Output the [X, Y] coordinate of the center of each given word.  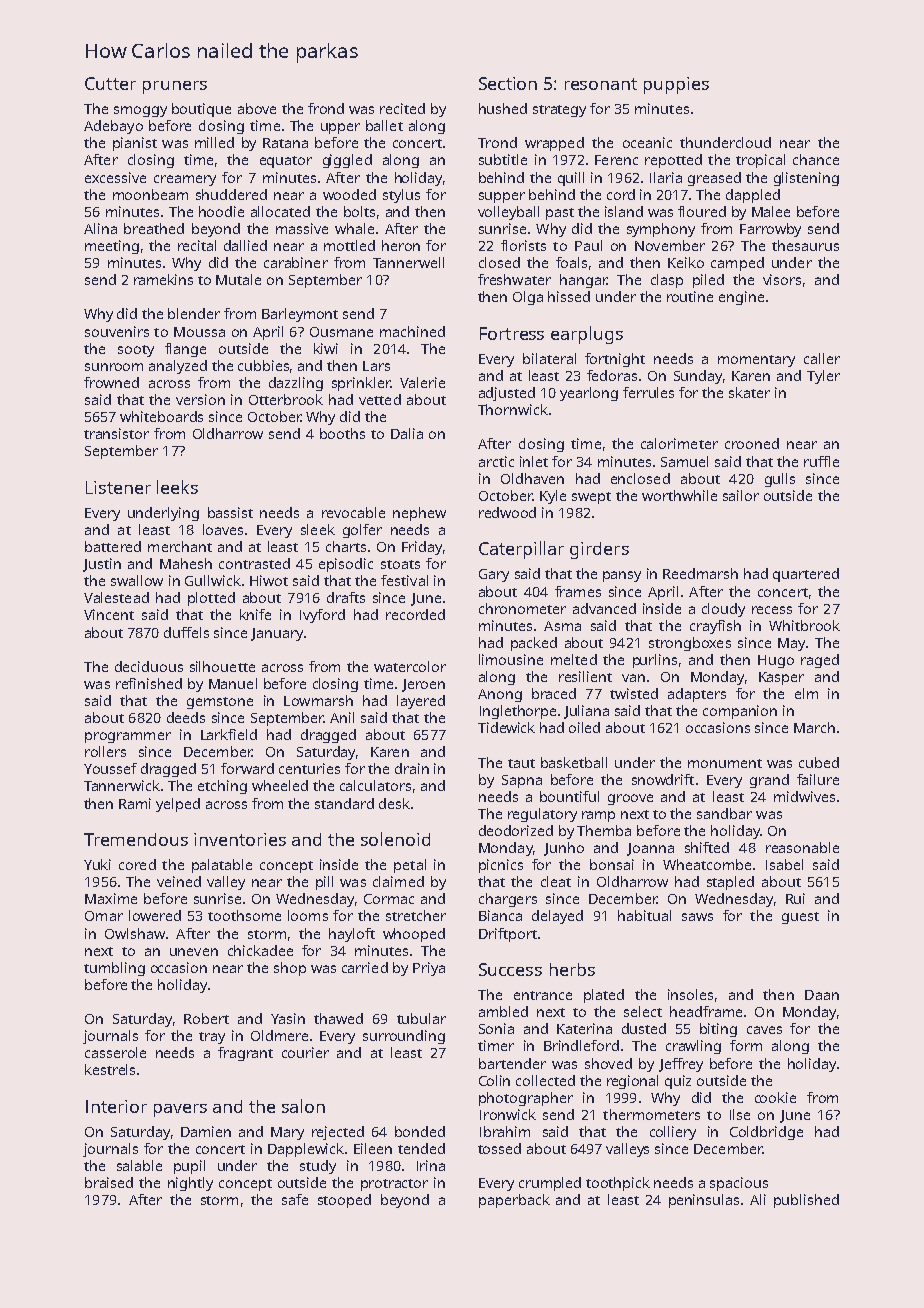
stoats [400, 564]
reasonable [802, 847]
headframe [706, 1011]
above [257, 108]
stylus [401, 196]
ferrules [648, 392]
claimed [398, 881]
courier [305, 1052]
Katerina [584, 1028]
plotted [211, 599]
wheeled [280, 785]
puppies [676, 85]
